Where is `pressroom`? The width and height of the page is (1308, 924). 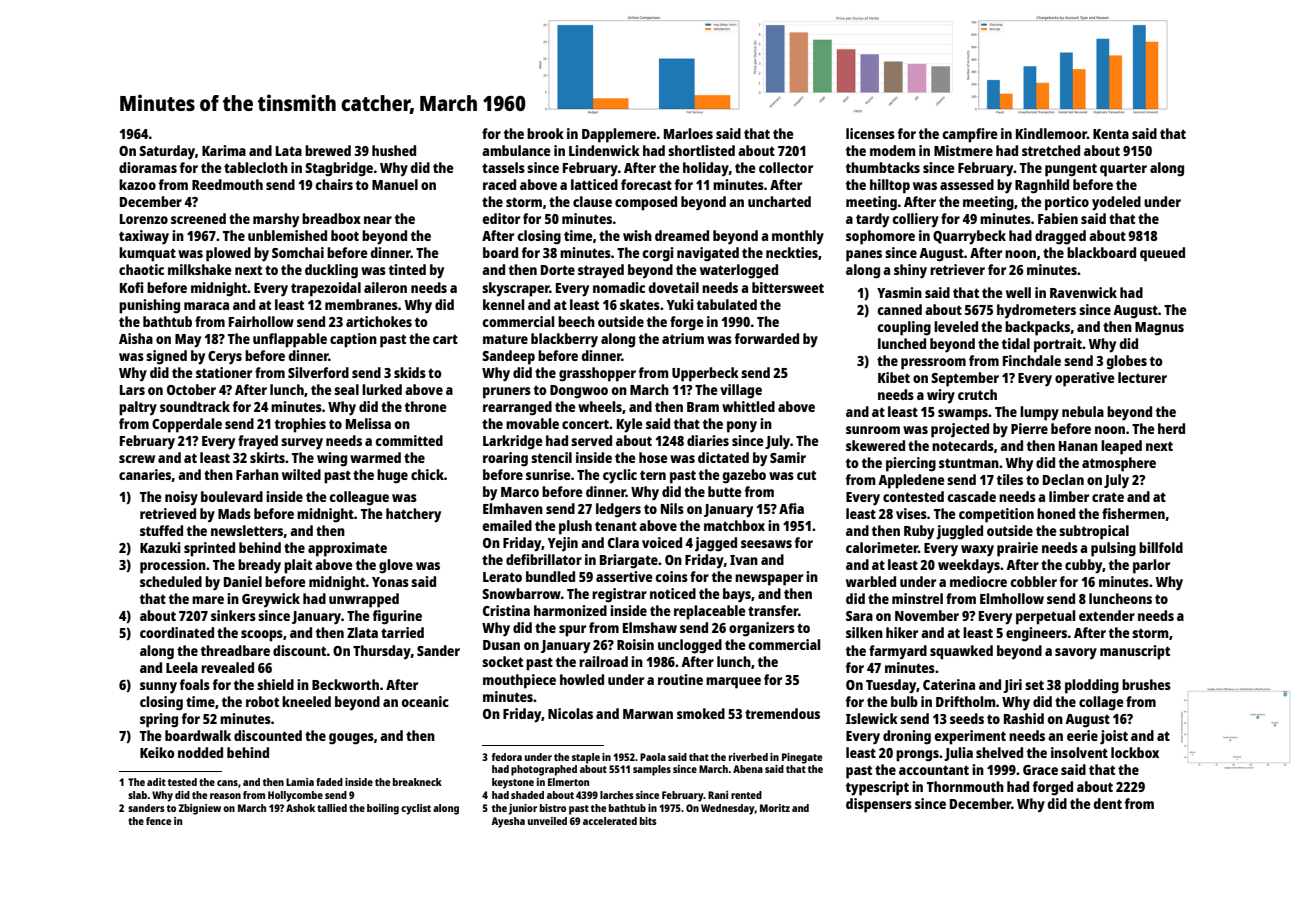 pressroom is located at coordinates (933, 364).
